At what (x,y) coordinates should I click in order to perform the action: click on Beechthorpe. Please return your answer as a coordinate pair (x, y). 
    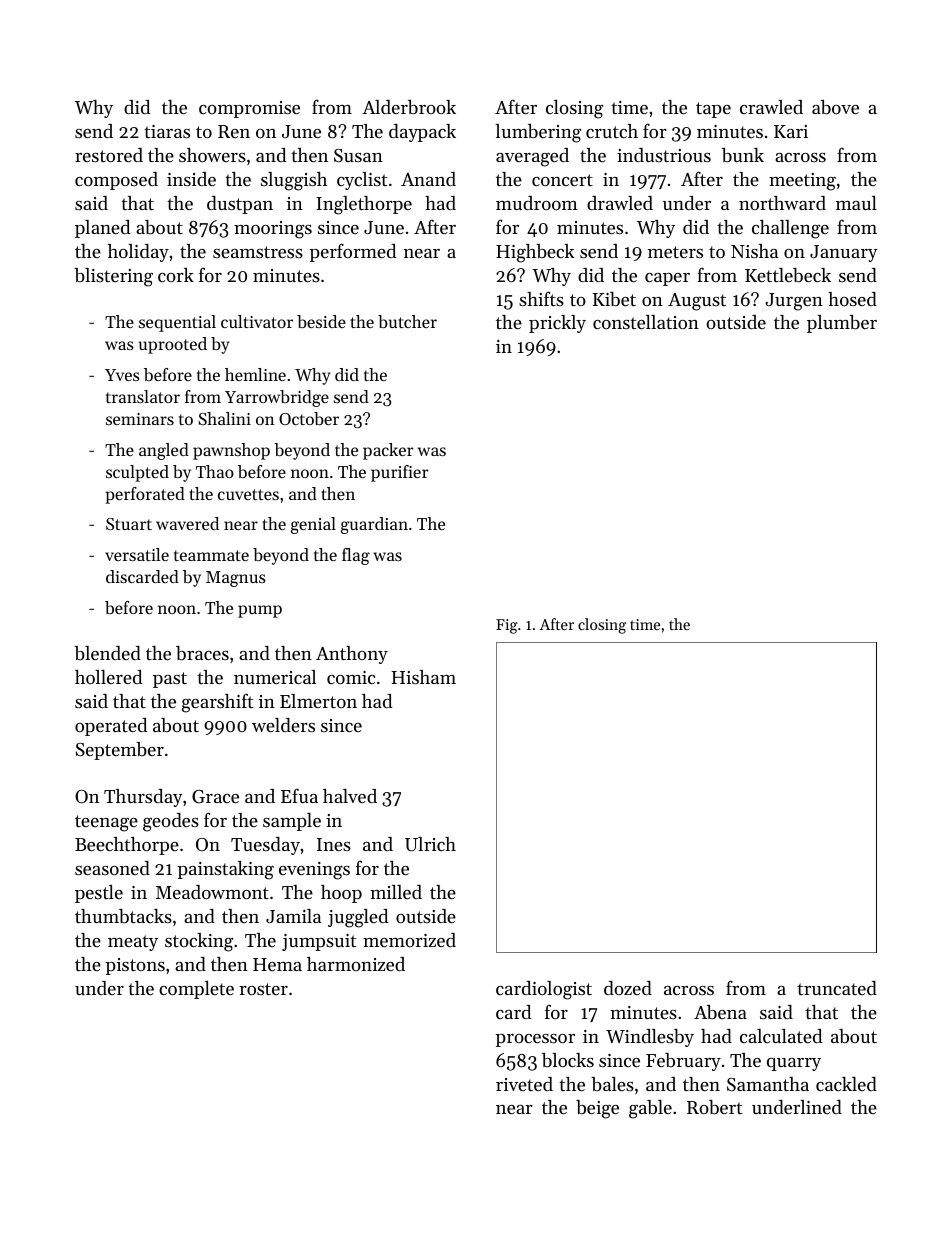
    Looking at the image, I should click on (127, 846).
